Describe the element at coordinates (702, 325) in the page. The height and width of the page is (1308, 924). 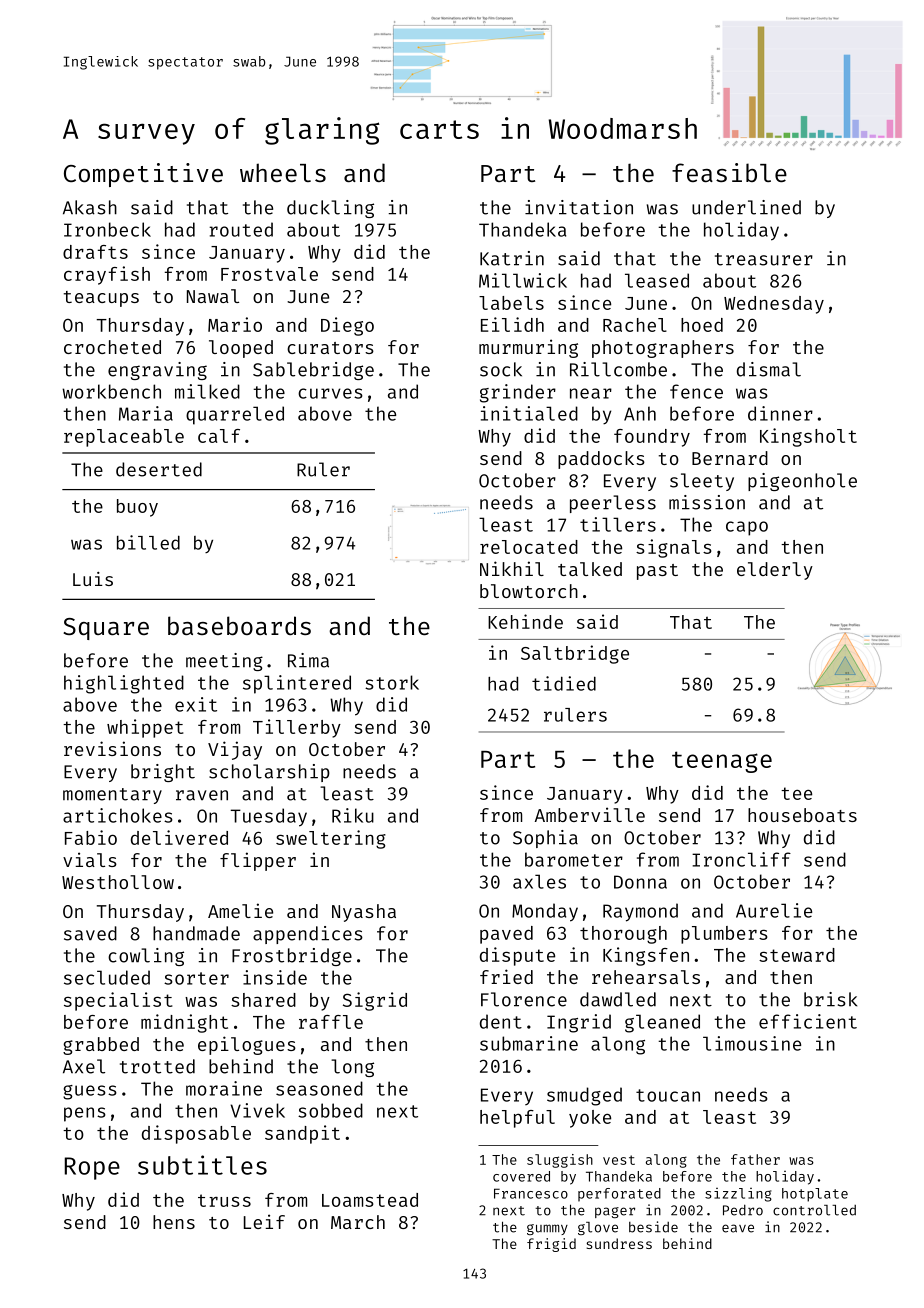
I see `hoed` at that location.
